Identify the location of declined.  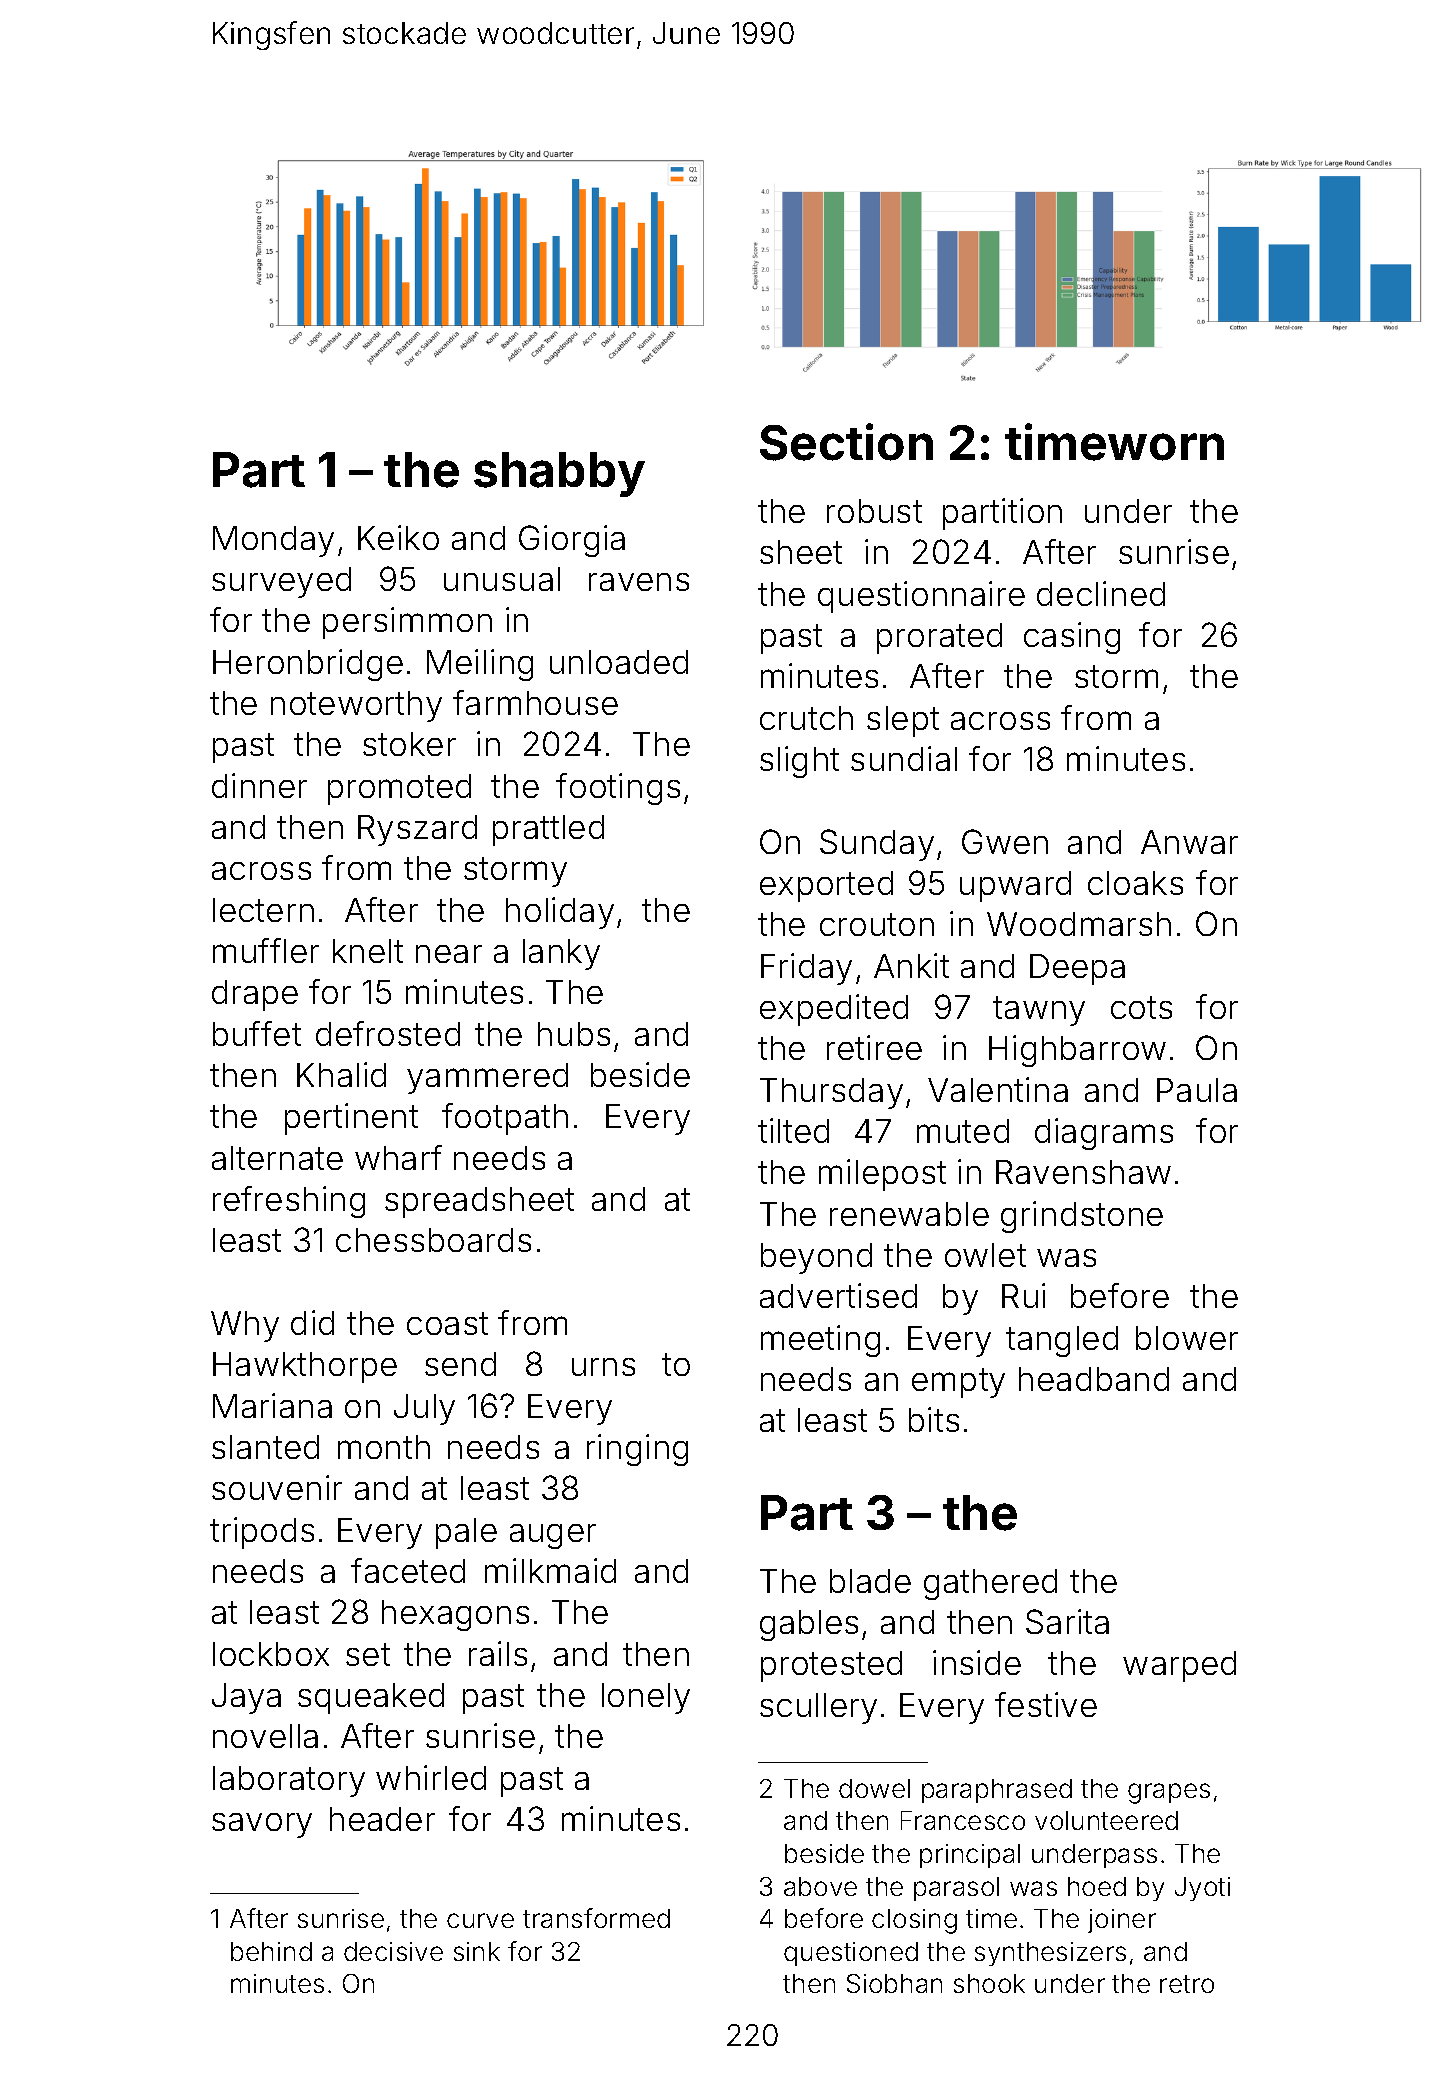
(1101, 593).
